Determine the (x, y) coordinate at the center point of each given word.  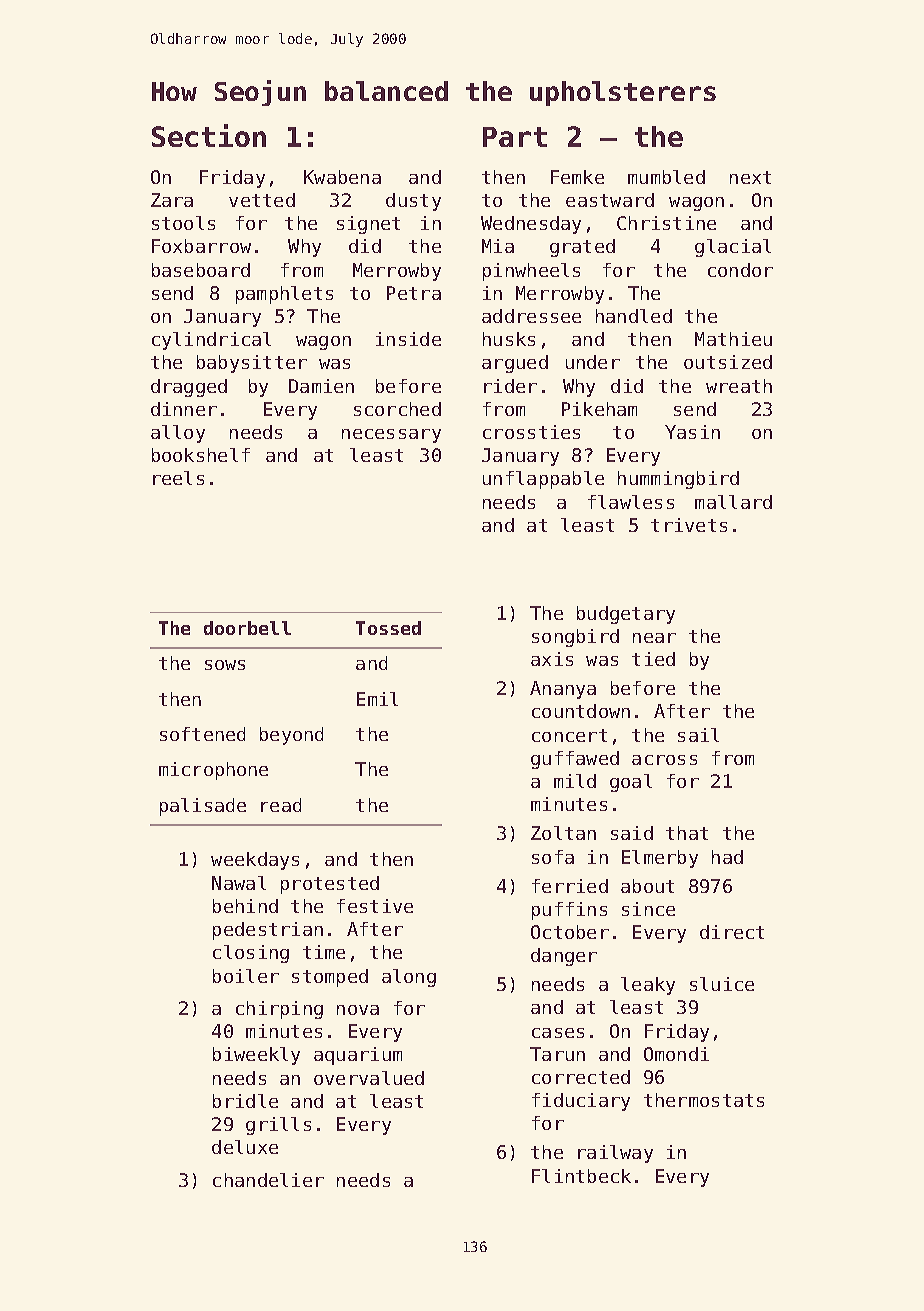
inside (408, 339)
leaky (648, 986)
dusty (413, 202)
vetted (262, 200)
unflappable (543, 480)
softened (202, 734)
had (727, 857)
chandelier (268, 1180)
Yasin (692, 432)
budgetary (626, 615)
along (409, 978)
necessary (391, 436)
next (750, 177)
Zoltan (563, 833)
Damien (321, 386)
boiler (246, 976)
